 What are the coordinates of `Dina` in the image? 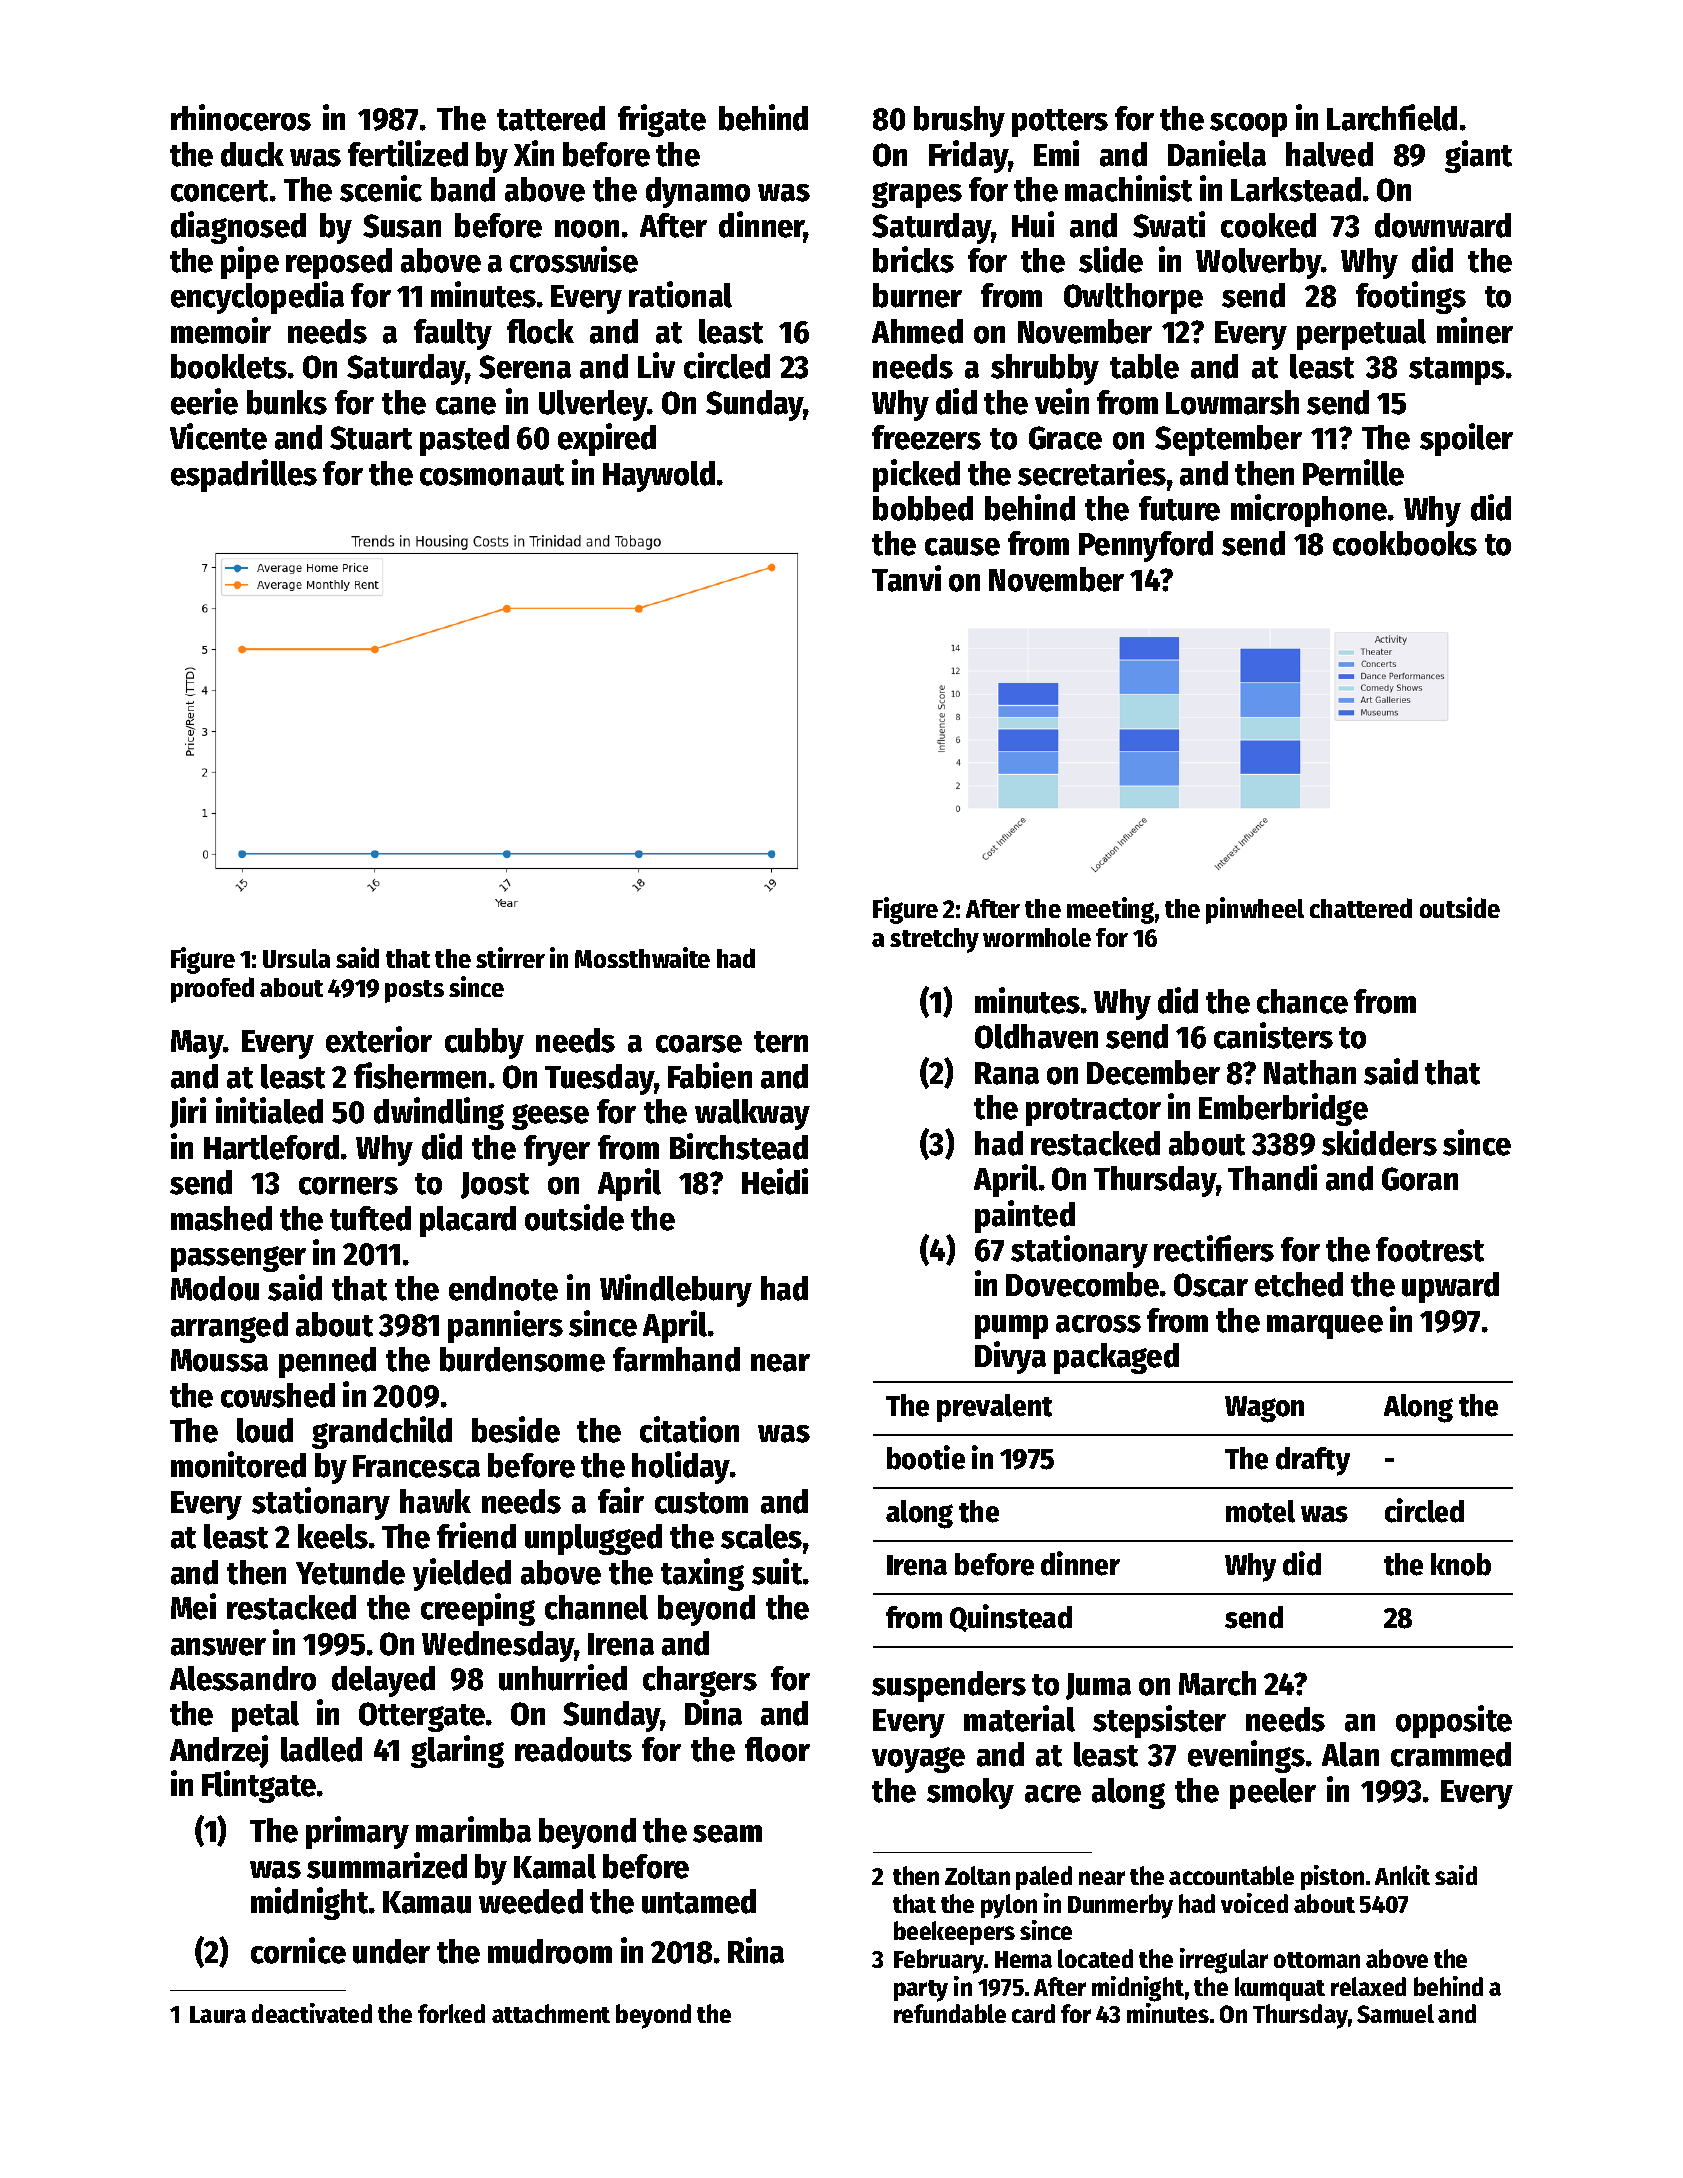 It's located at (713, 1712).
